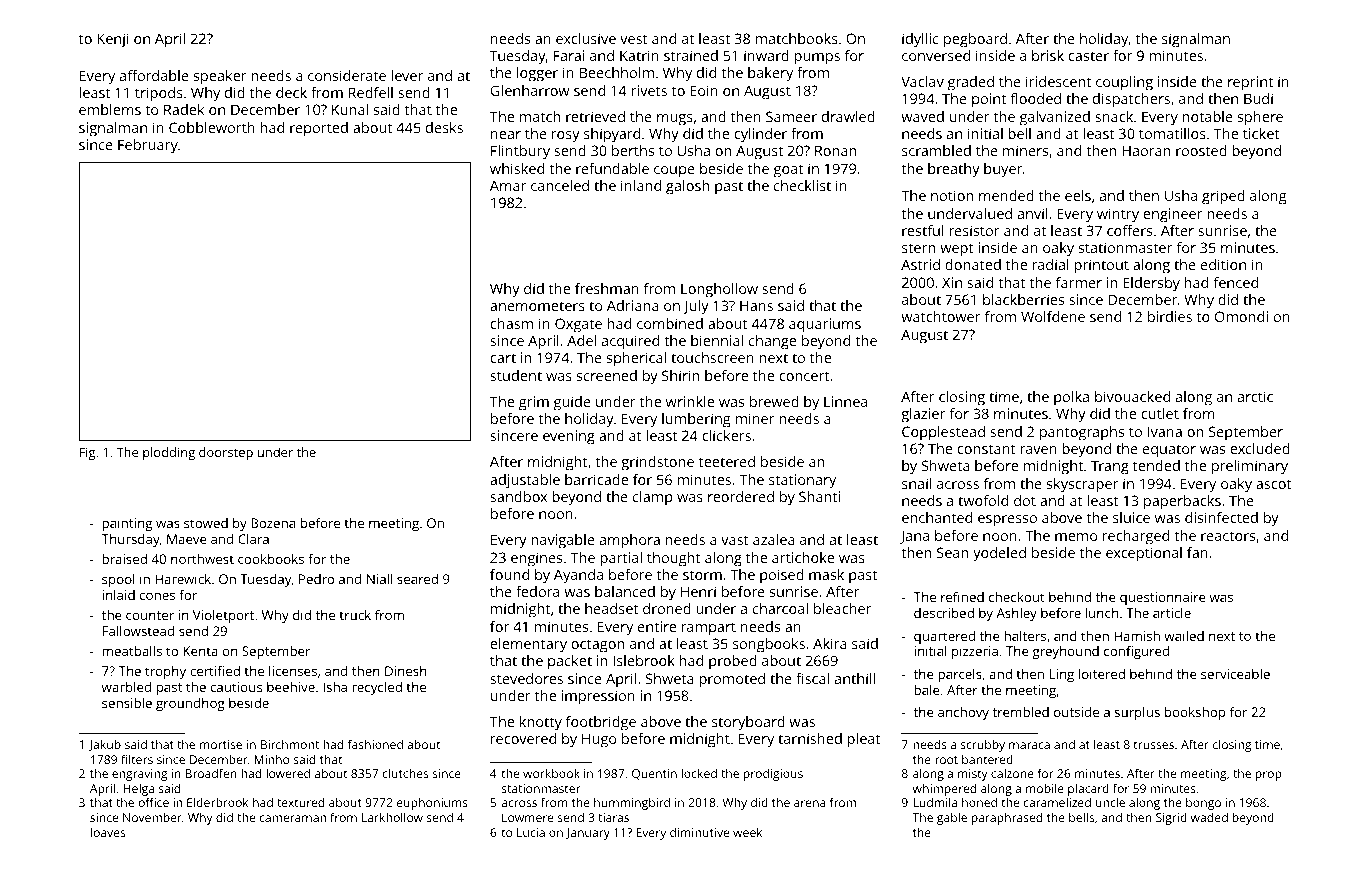 This screenshot has height=887, width=1372. Describe the element at coordinates (226, 453) in the screenshot. I see `doorstep` at that location.
